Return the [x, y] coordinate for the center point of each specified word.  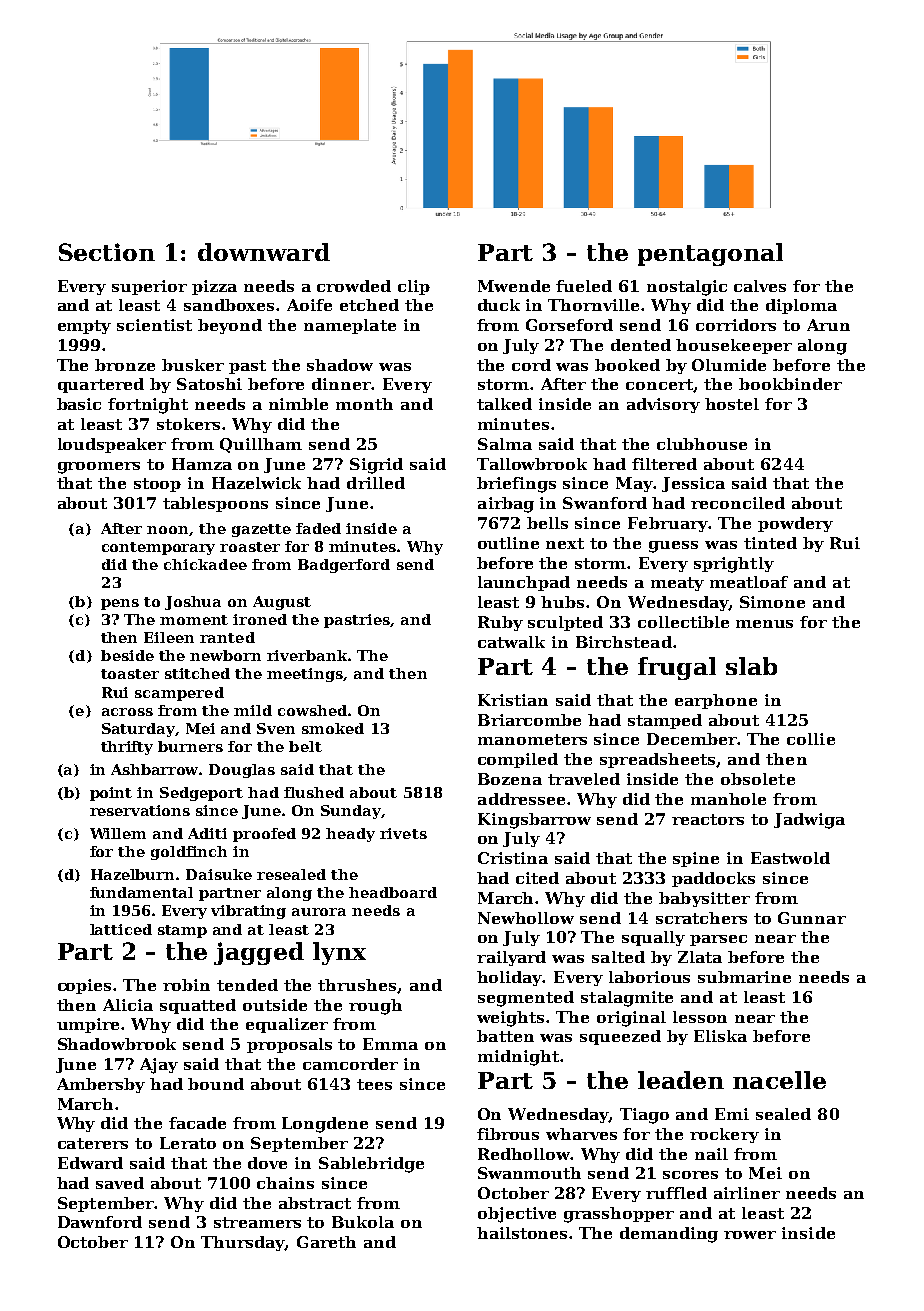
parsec [718, 940]
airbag [506, 505]
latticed [121, 929]
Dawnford [100, 1222]
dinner [342, 384]
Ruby [500, 623]
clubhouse [702, 444]
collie [811, 739]
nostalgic [687, 288]
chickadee [205, 564]
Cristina [513, 858]
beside [127, 655]
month [364, 404]
